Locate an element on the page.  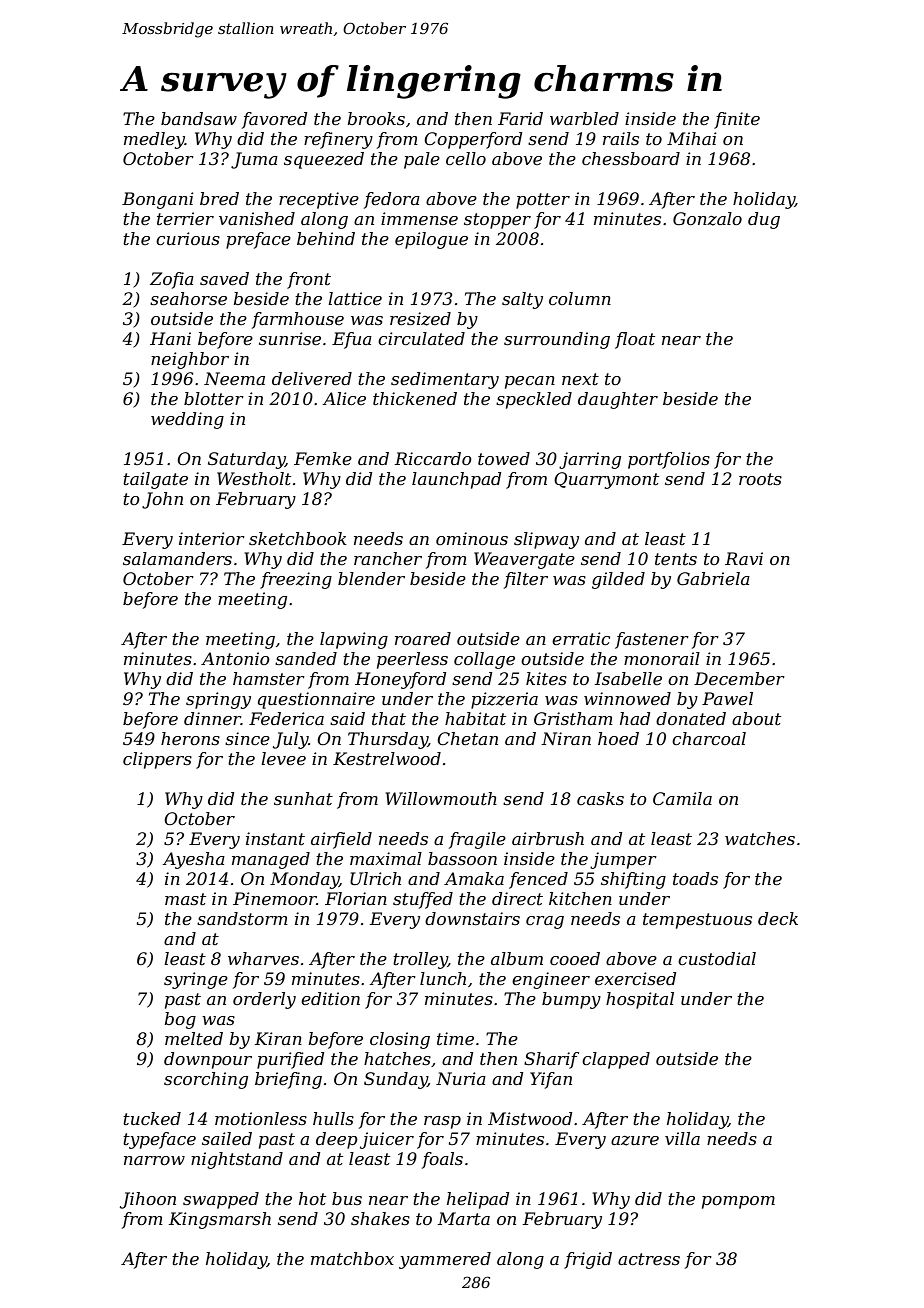
pale is located at coordinates (422, 160).
